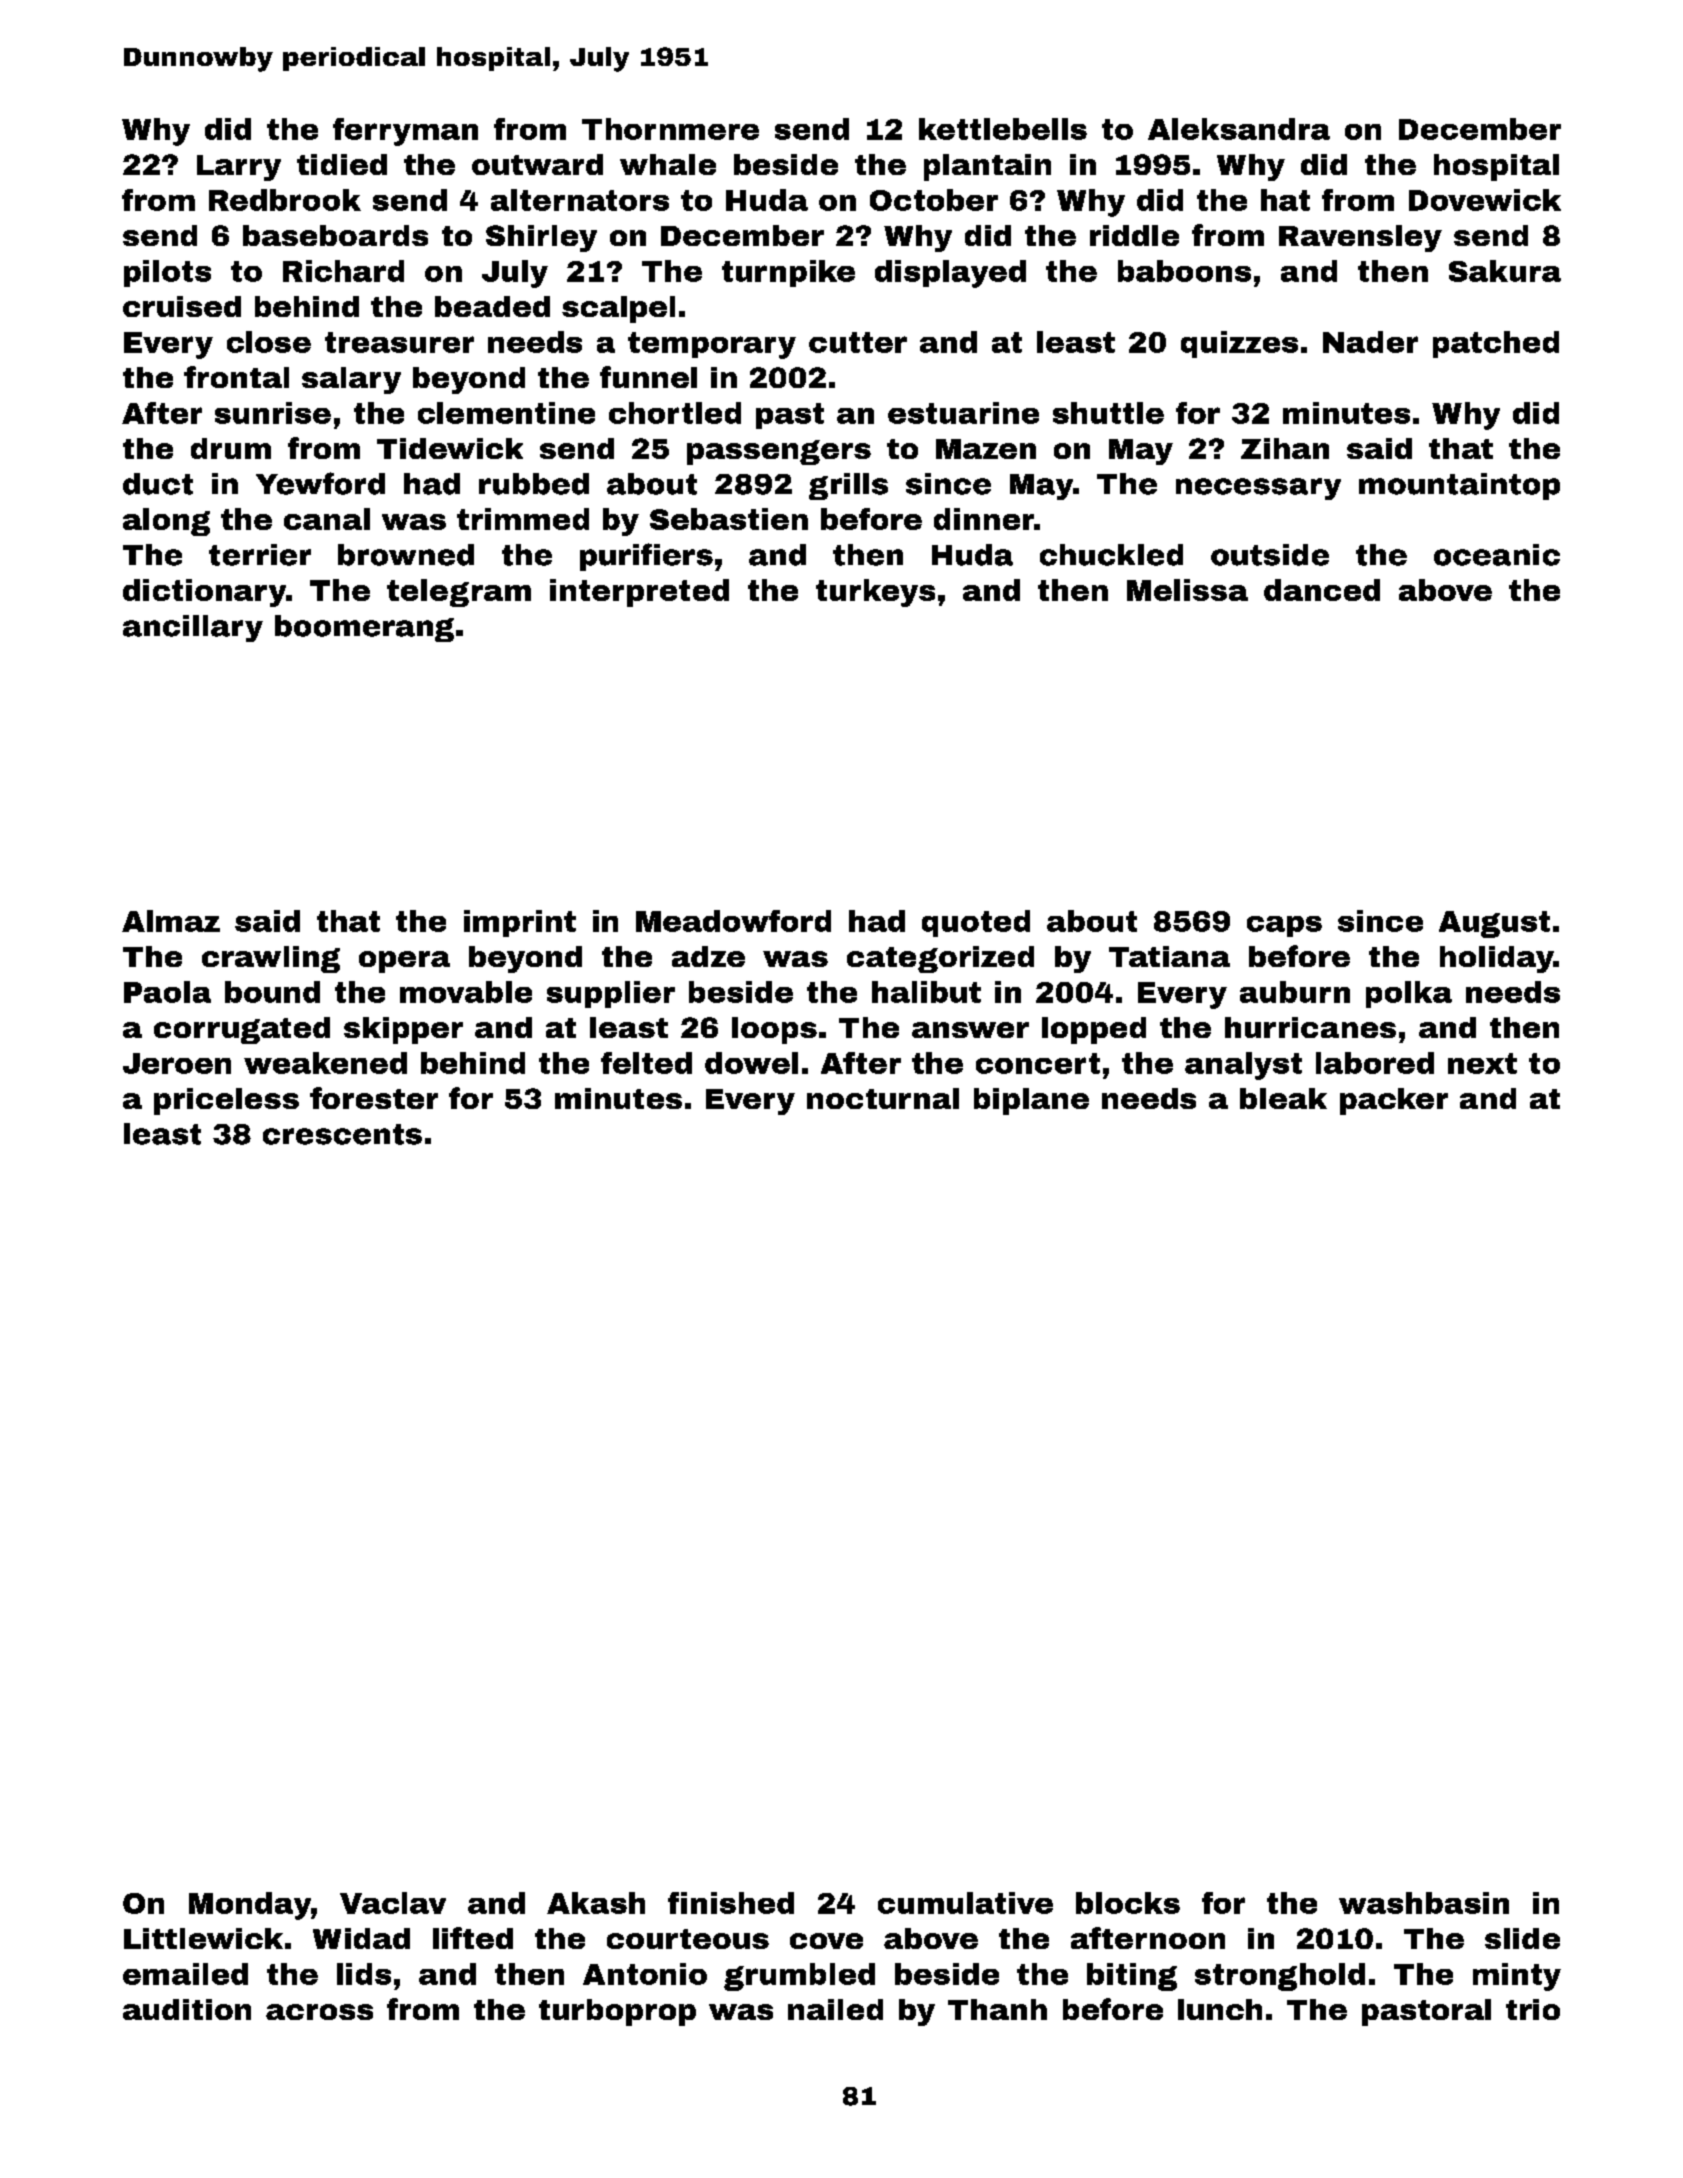 The width and height of the screenshot is (1683, 2178). What do you see at coordinates (204, 593) in the screenshot?
I see `dictionary` at bounding box center [204, 593].
